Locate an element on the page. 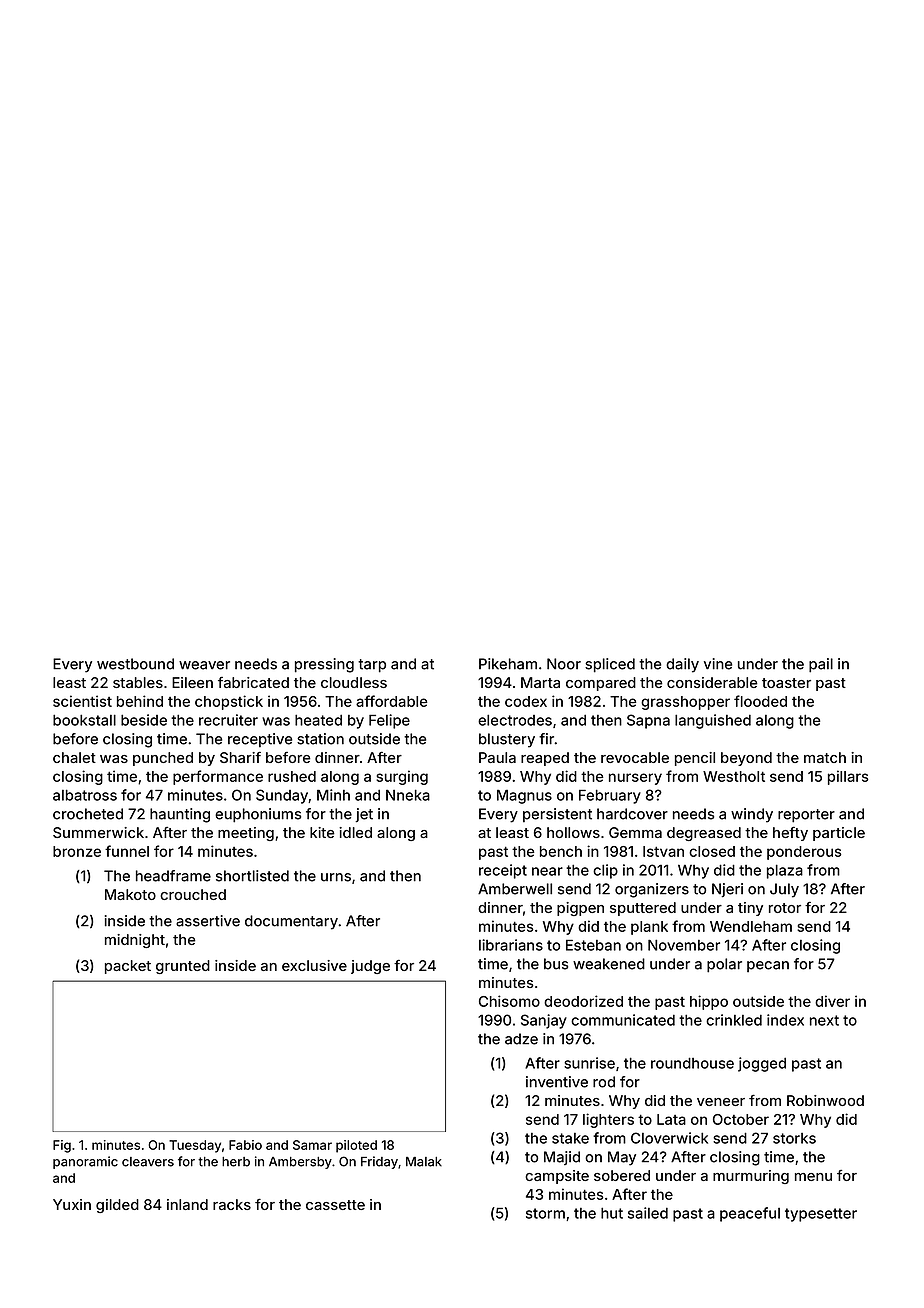 This page has width=924, height=1308. pail is located at coordinates (821, 665).
